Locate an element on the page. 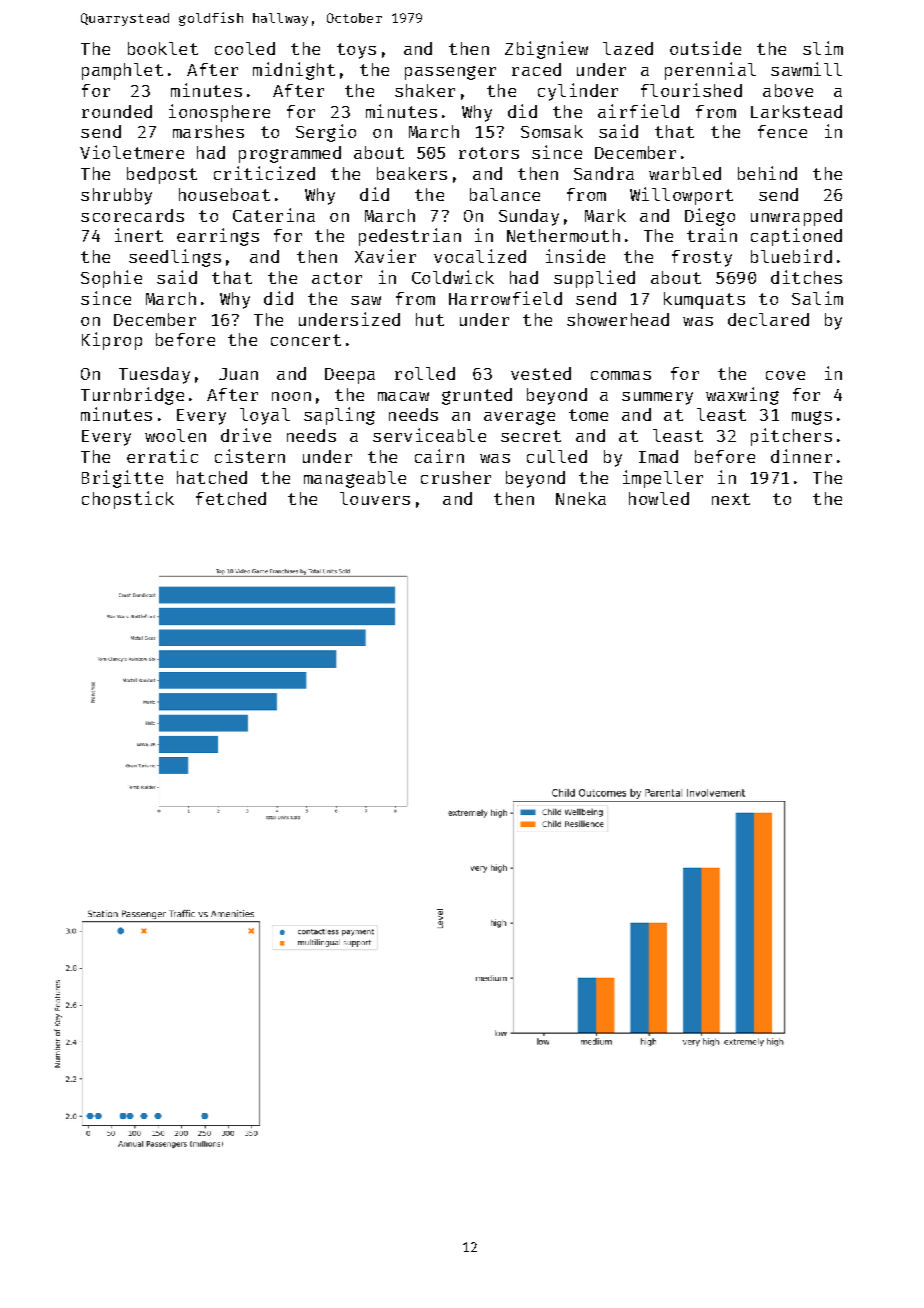 The width and height of the page is (924, 1308). hatched is located at coordinates (212, 477).
